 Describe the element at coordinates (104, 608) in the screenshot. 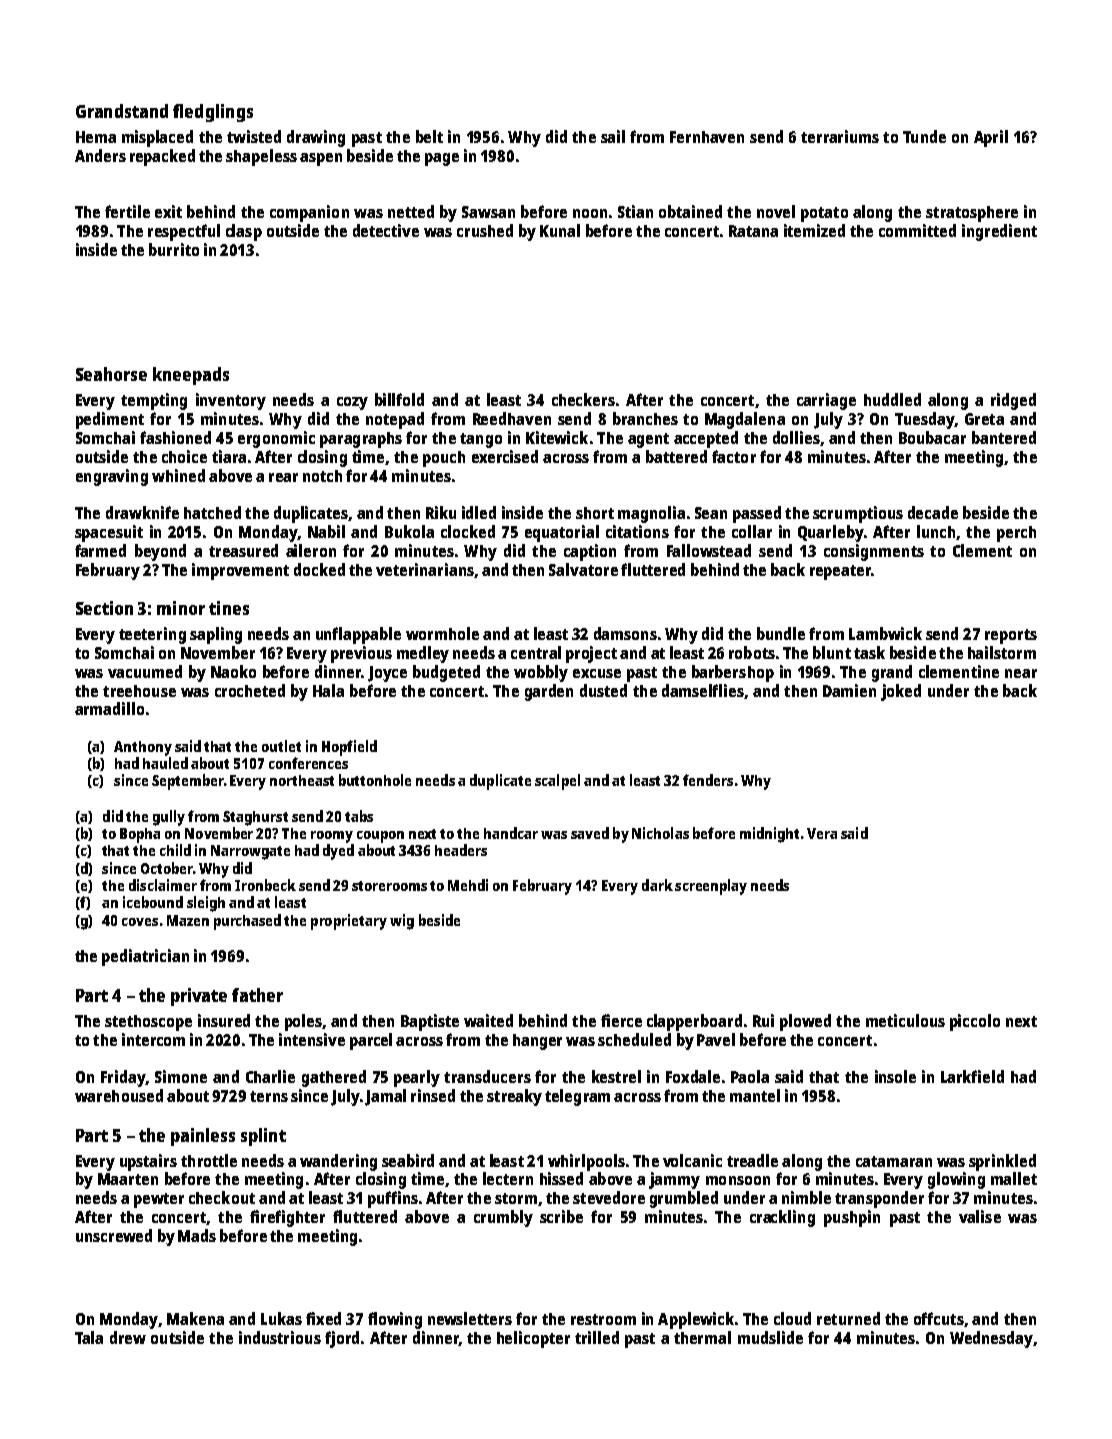

I see `Section` at that location.
